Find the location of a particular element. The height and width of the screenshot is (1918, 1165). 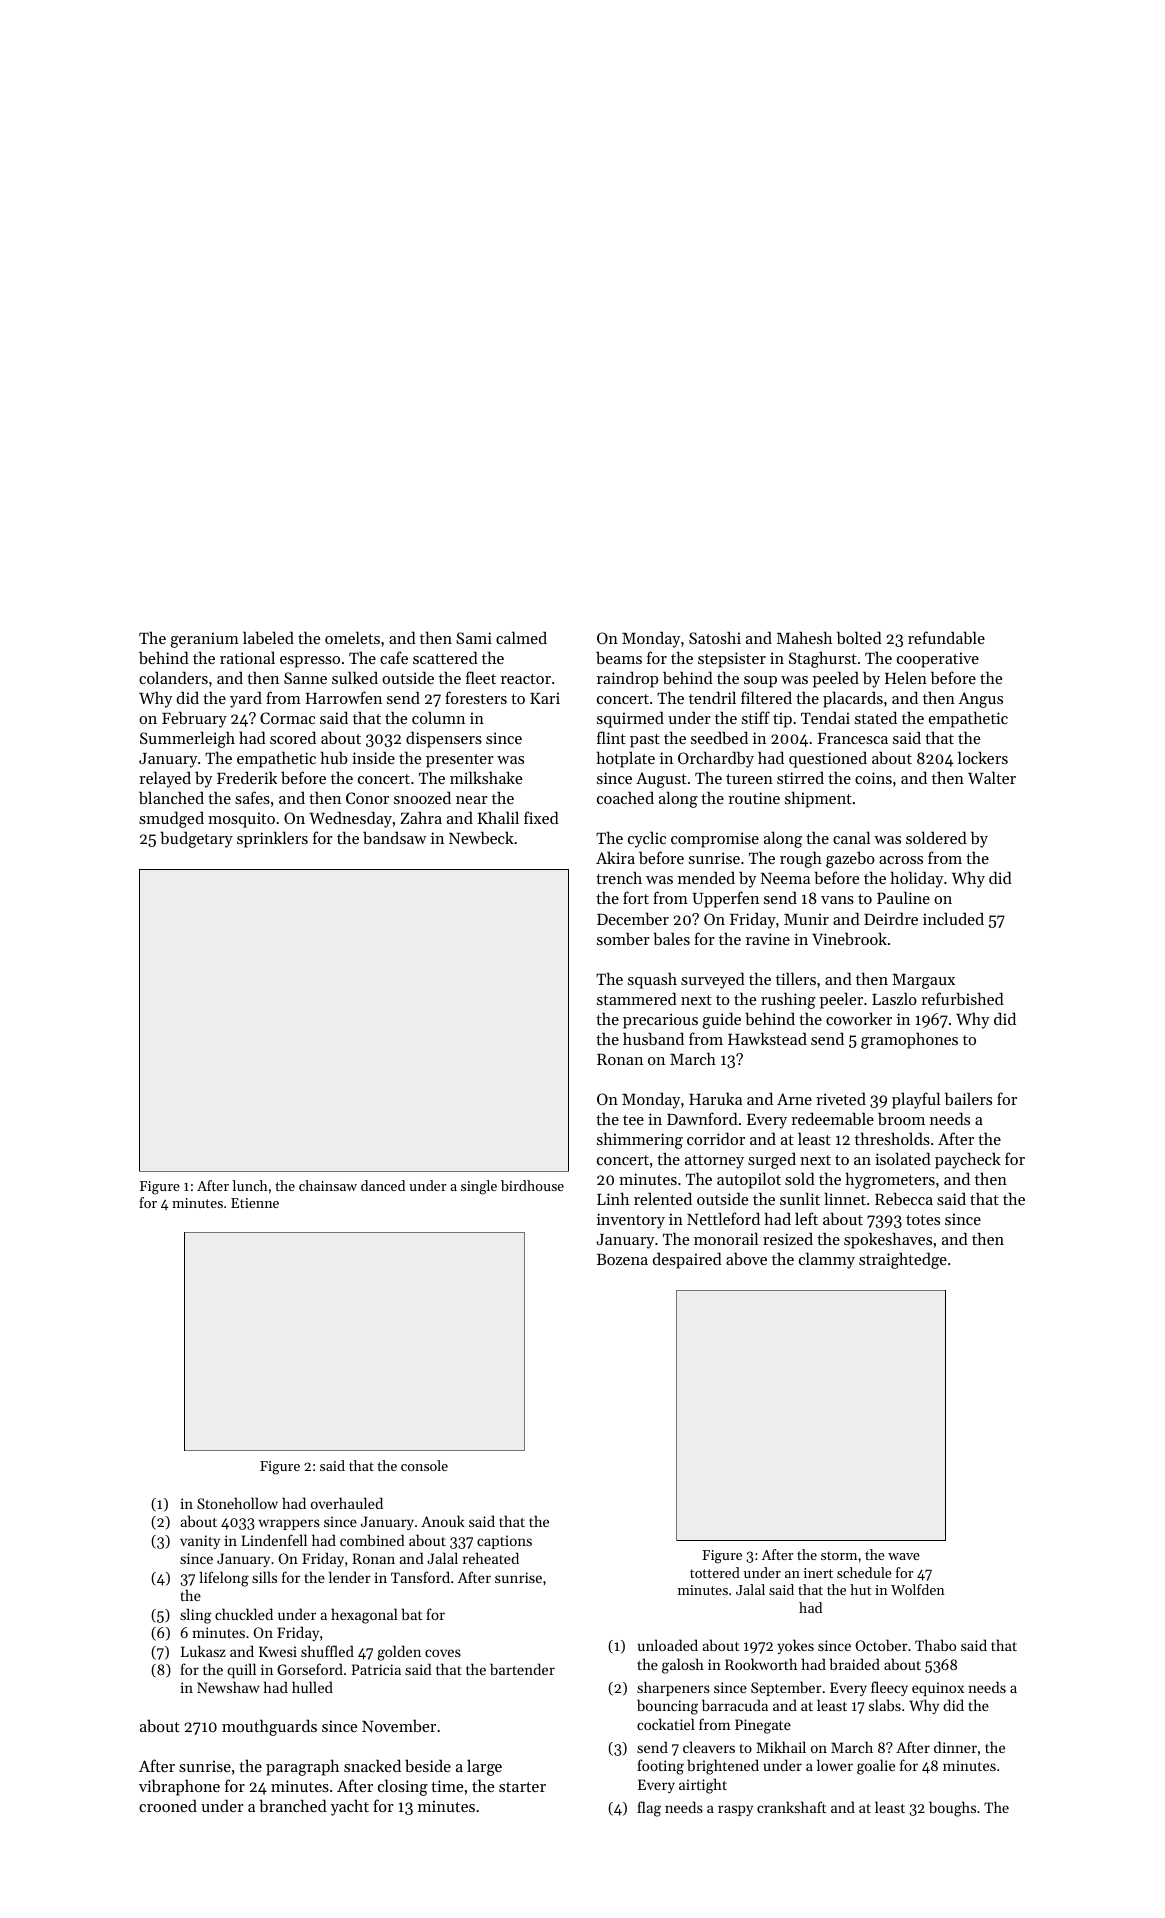

colanders is located at coordinates (173, 677).
